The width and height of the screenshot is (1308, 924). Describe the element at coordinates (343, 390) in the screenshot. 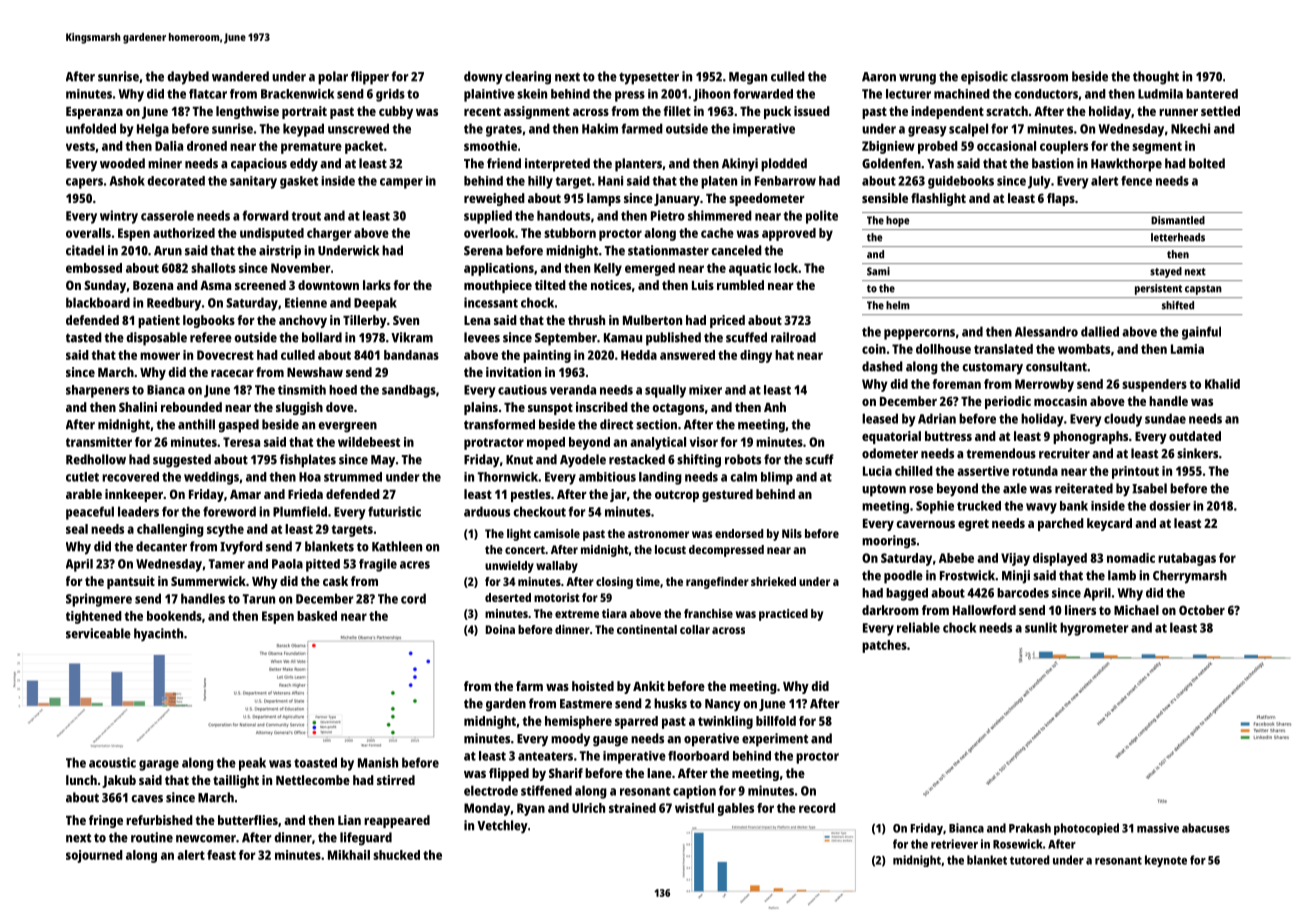

I see `hoed` at that location.
